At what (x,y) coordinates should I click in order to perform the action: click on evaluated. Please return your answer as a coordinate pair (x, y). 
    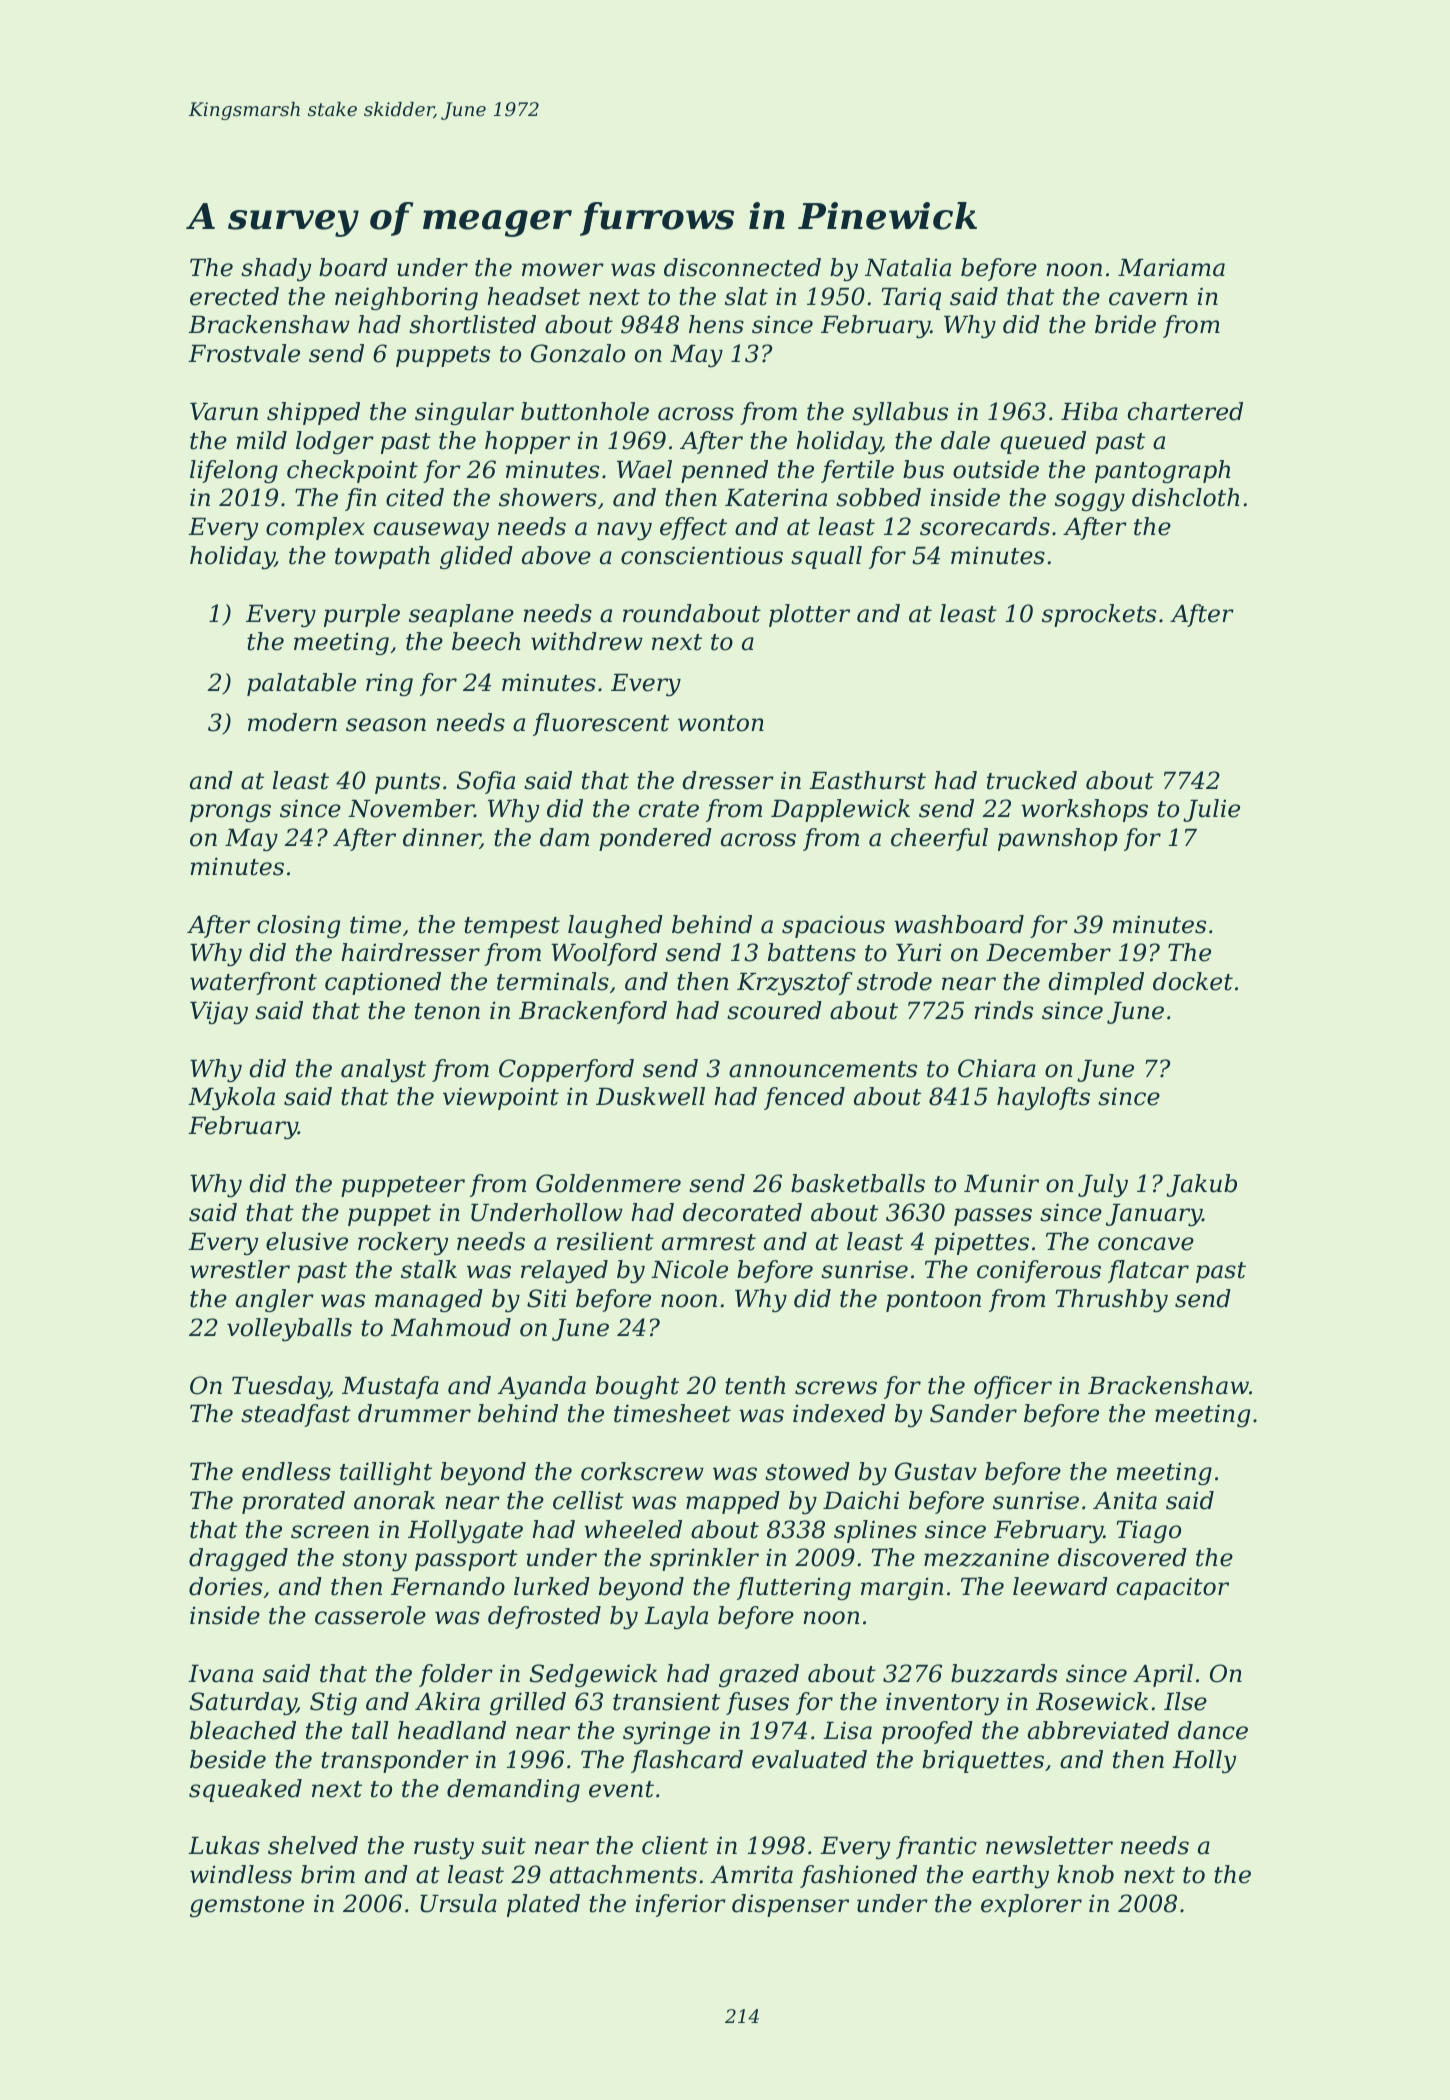
    Looking at the image, I should click on (809, 1759).
